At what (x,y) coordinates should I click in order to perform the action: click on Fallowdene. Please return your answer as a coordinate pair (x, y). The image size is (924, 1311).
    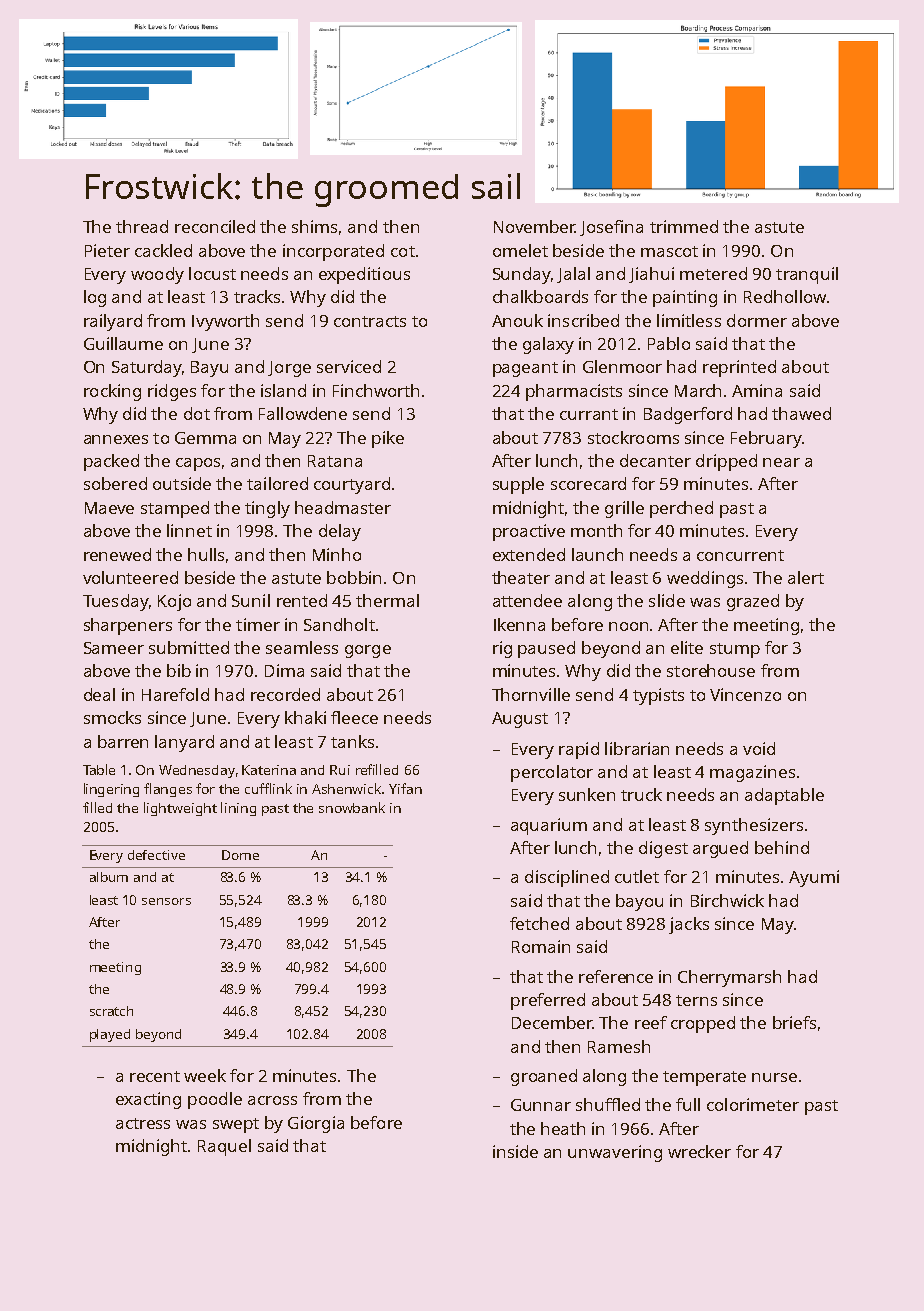
    Looking at the image, I should click on (303, 413).
